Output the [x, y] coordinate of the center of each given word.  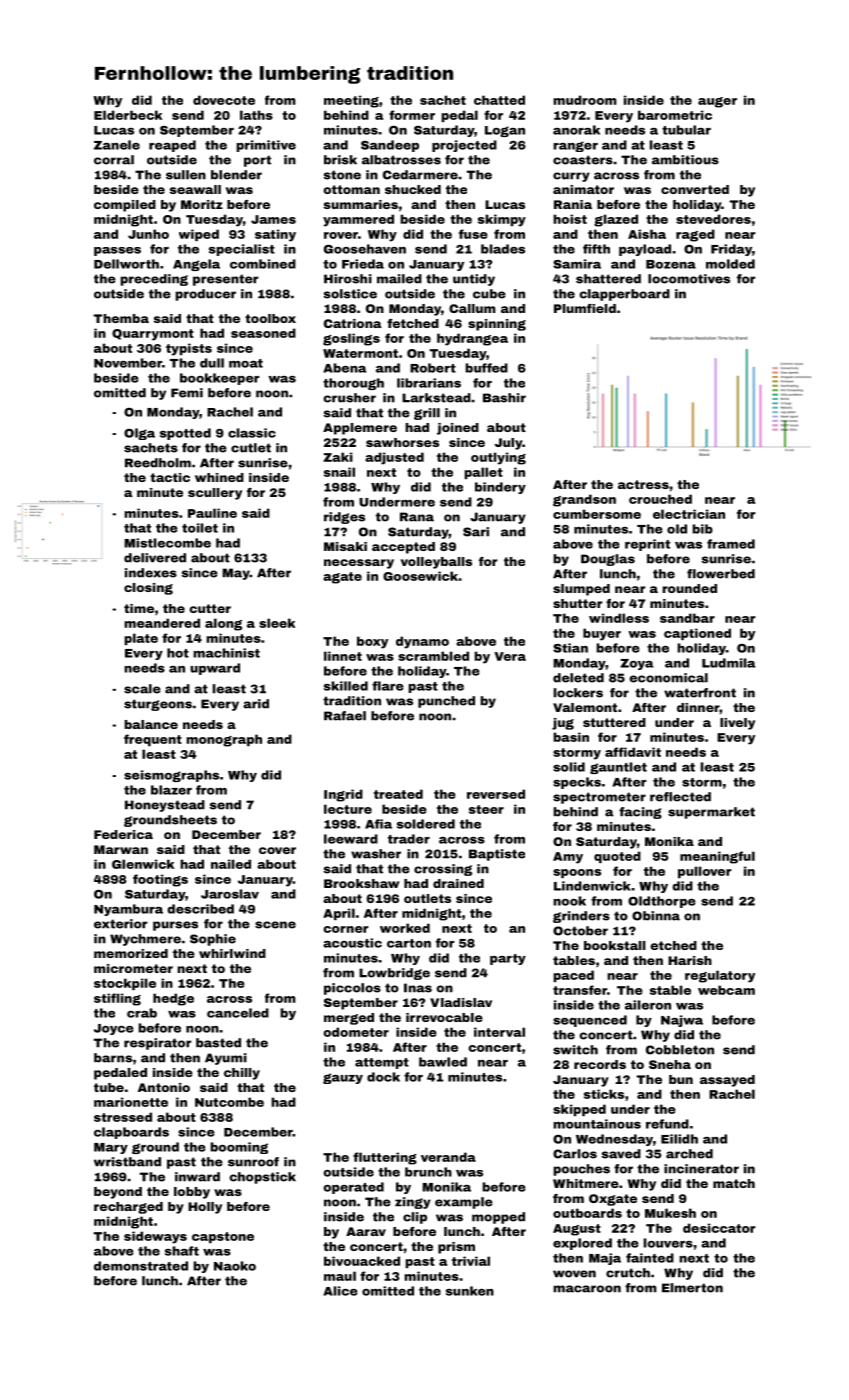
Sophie [213, 940]
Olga [139, 434]
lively [737, 724]
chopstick [263, 1178]
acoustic [352, 943]
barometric [675, 115]
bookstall [615, 945]
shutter [578, 603]
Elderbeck [128, 115]
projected [464, 146]
